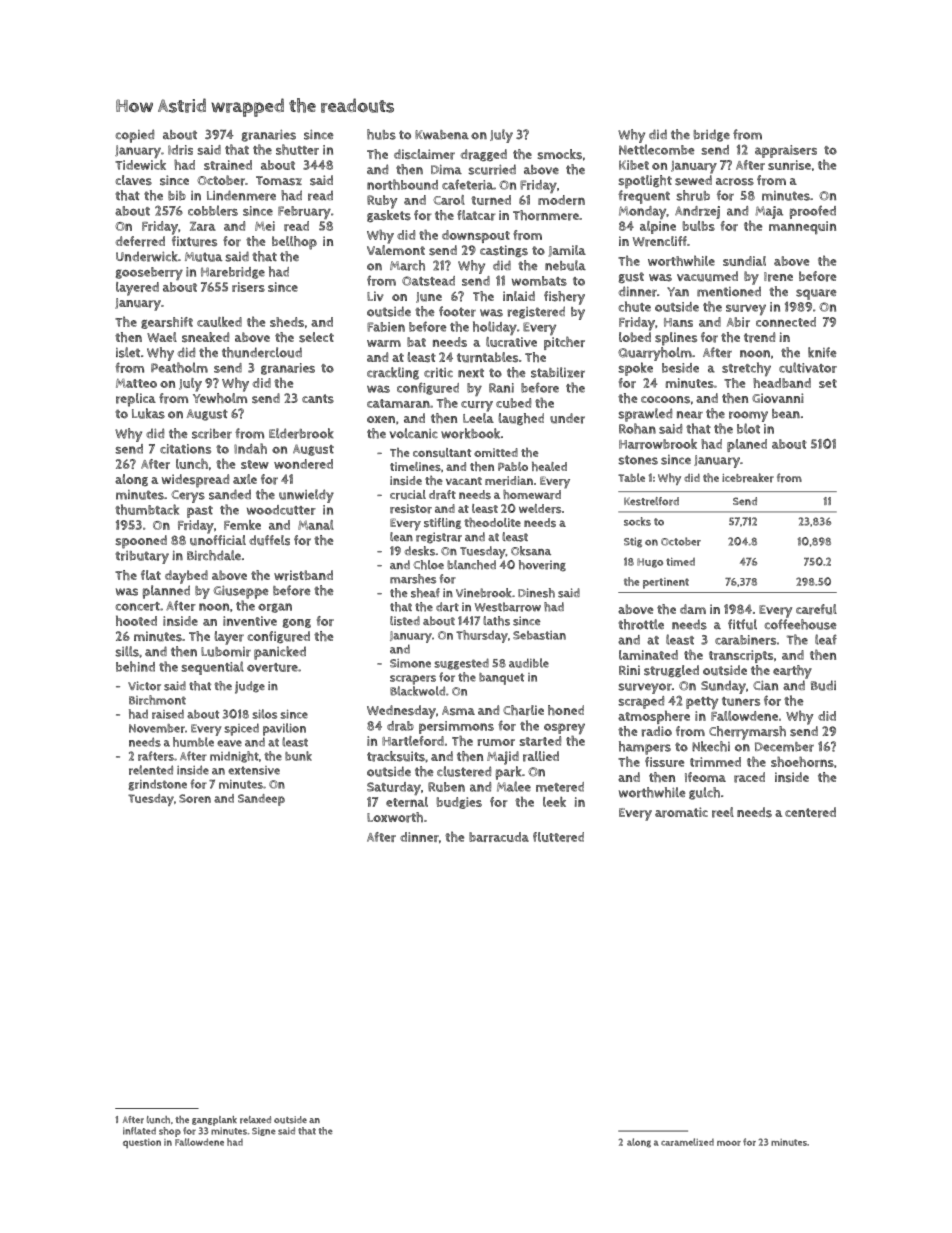 The height and width of the screenshot is (1233, 952). I want to click on fluttered, so click(558, 837).
